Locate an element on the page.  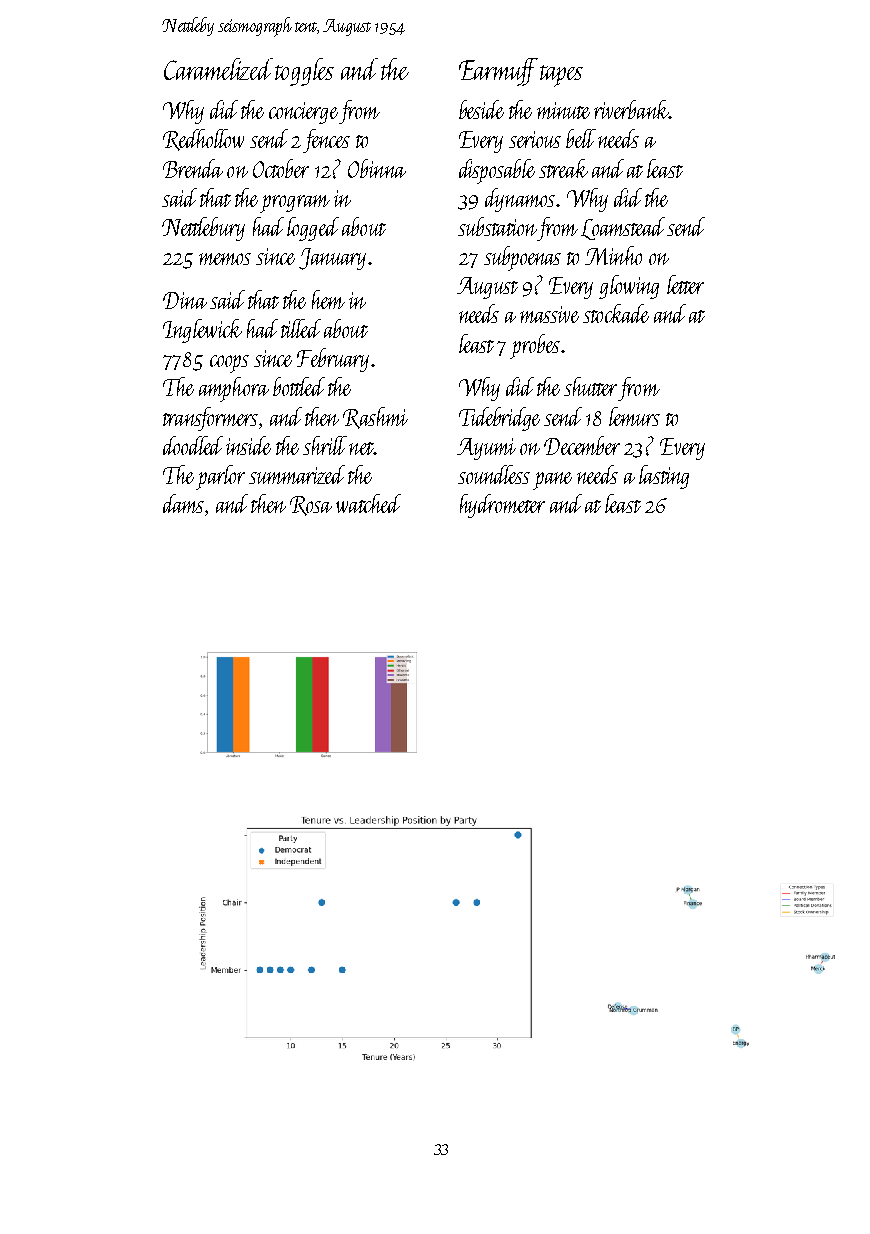
lemurs is located at coordinates (634, 416).
